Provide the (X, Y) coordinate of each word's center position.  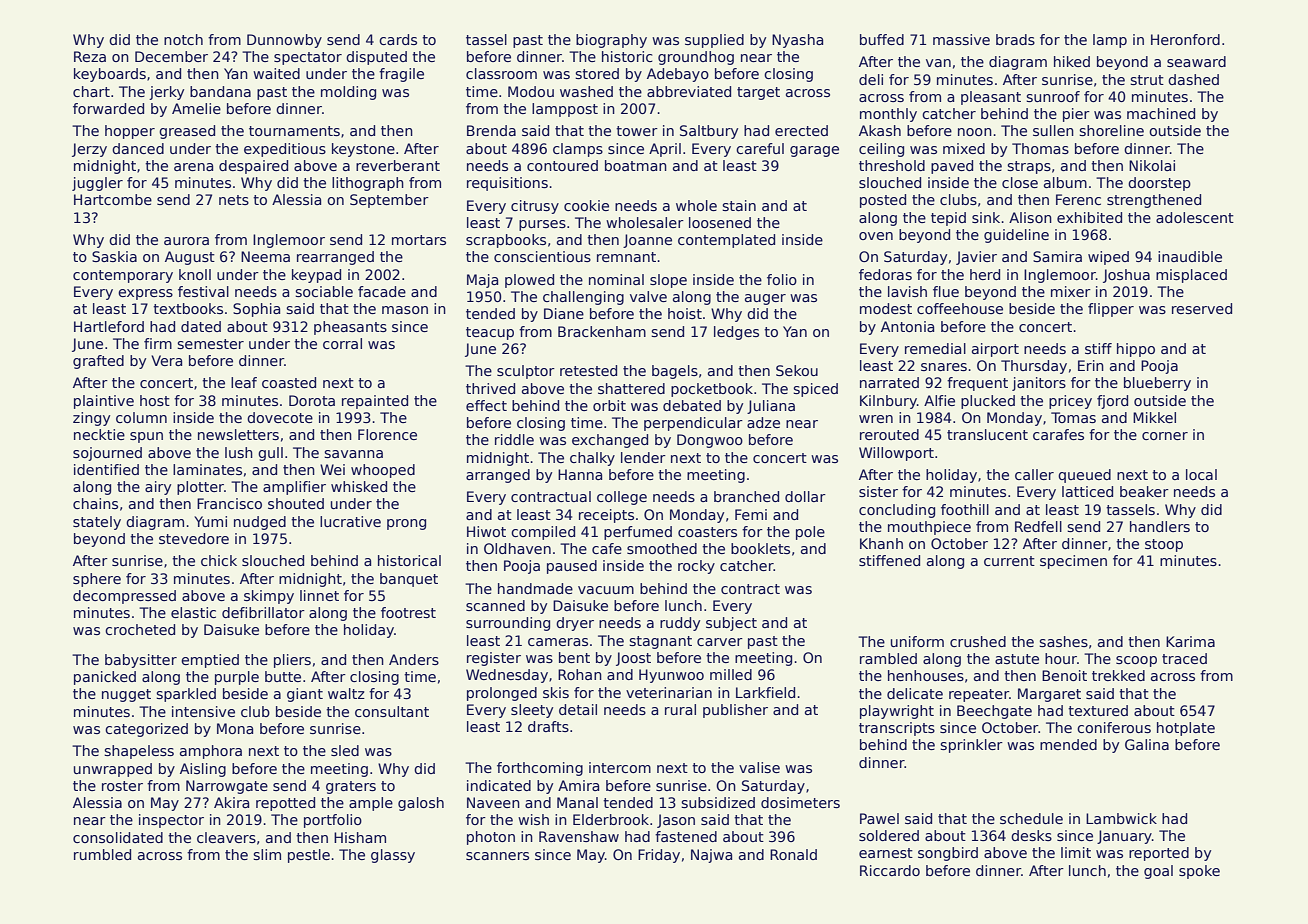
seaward (1196, 61)
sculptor (526, 372)
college (622, 498)
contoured (562, 165)
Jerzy (89, 150)
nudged (260, 523)
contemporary (123, 276)
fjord (1112, 402)
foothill (965, 509)
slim (267, 854)
